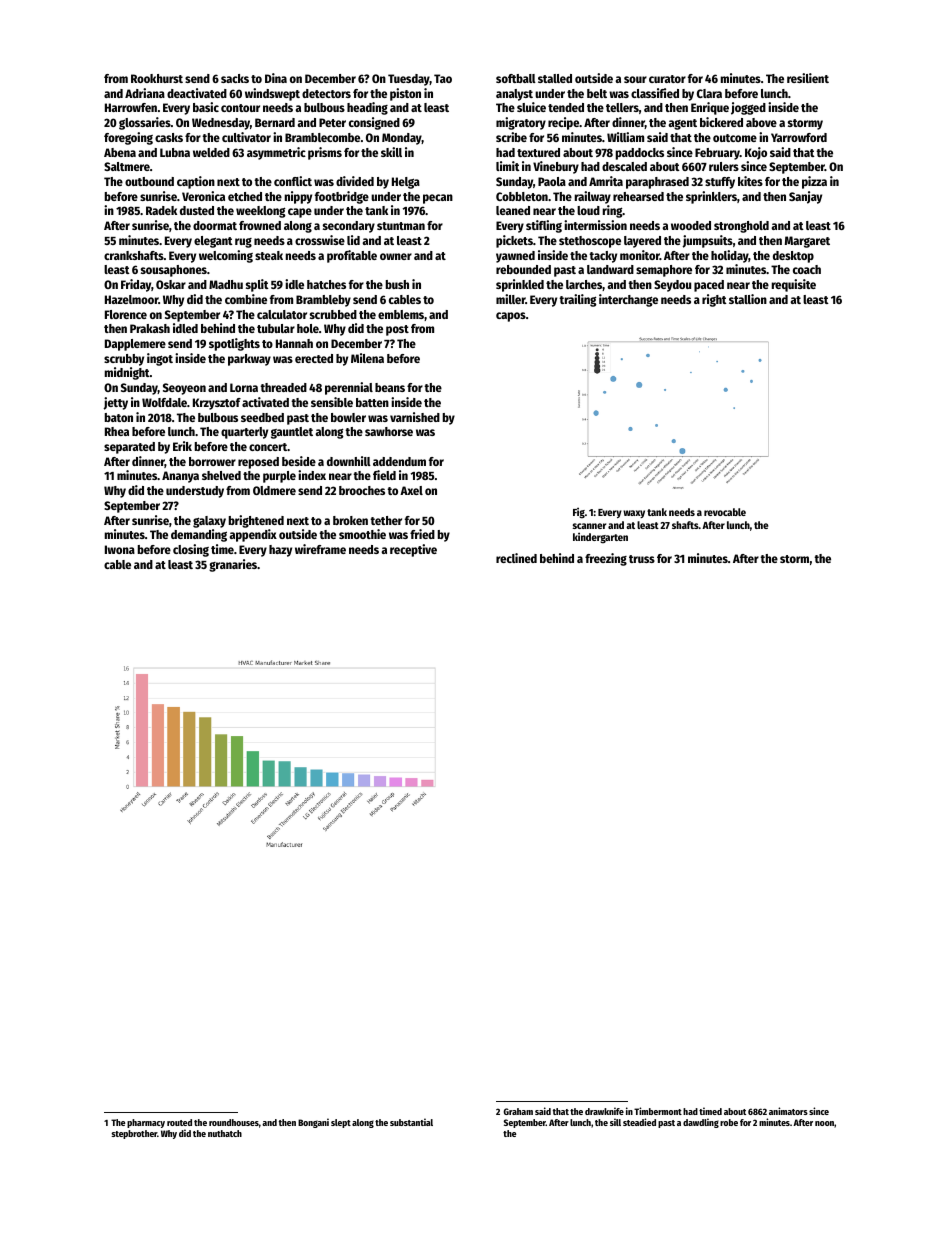 The width and height of the image is (952, 1233). I want to click on waxy, so click(634, 514).
